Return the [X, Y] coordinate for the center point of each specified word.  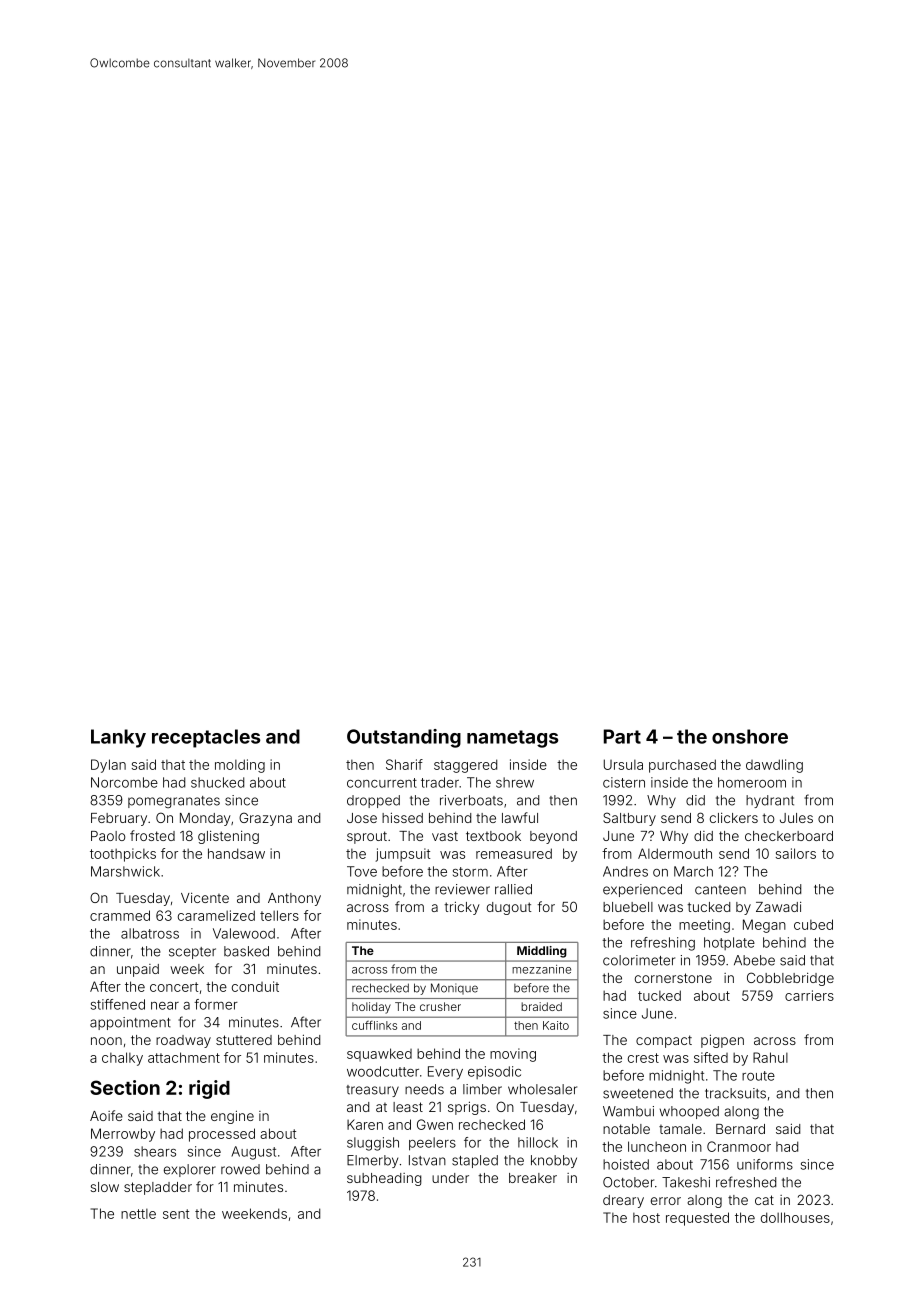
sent [176, 1214]
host [646, 1218]
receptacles [206, 738]
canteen [720, 890]
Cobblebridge [790, 979]
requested [697, 1219]
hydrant [770, 801]
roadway [183, 1041]
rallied [513, 889]
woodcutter [383, 1071]
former [216, 1004]
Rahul [770, 1057]
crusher [440, 1006]
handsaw [236, 853]
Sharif [404, 764]
